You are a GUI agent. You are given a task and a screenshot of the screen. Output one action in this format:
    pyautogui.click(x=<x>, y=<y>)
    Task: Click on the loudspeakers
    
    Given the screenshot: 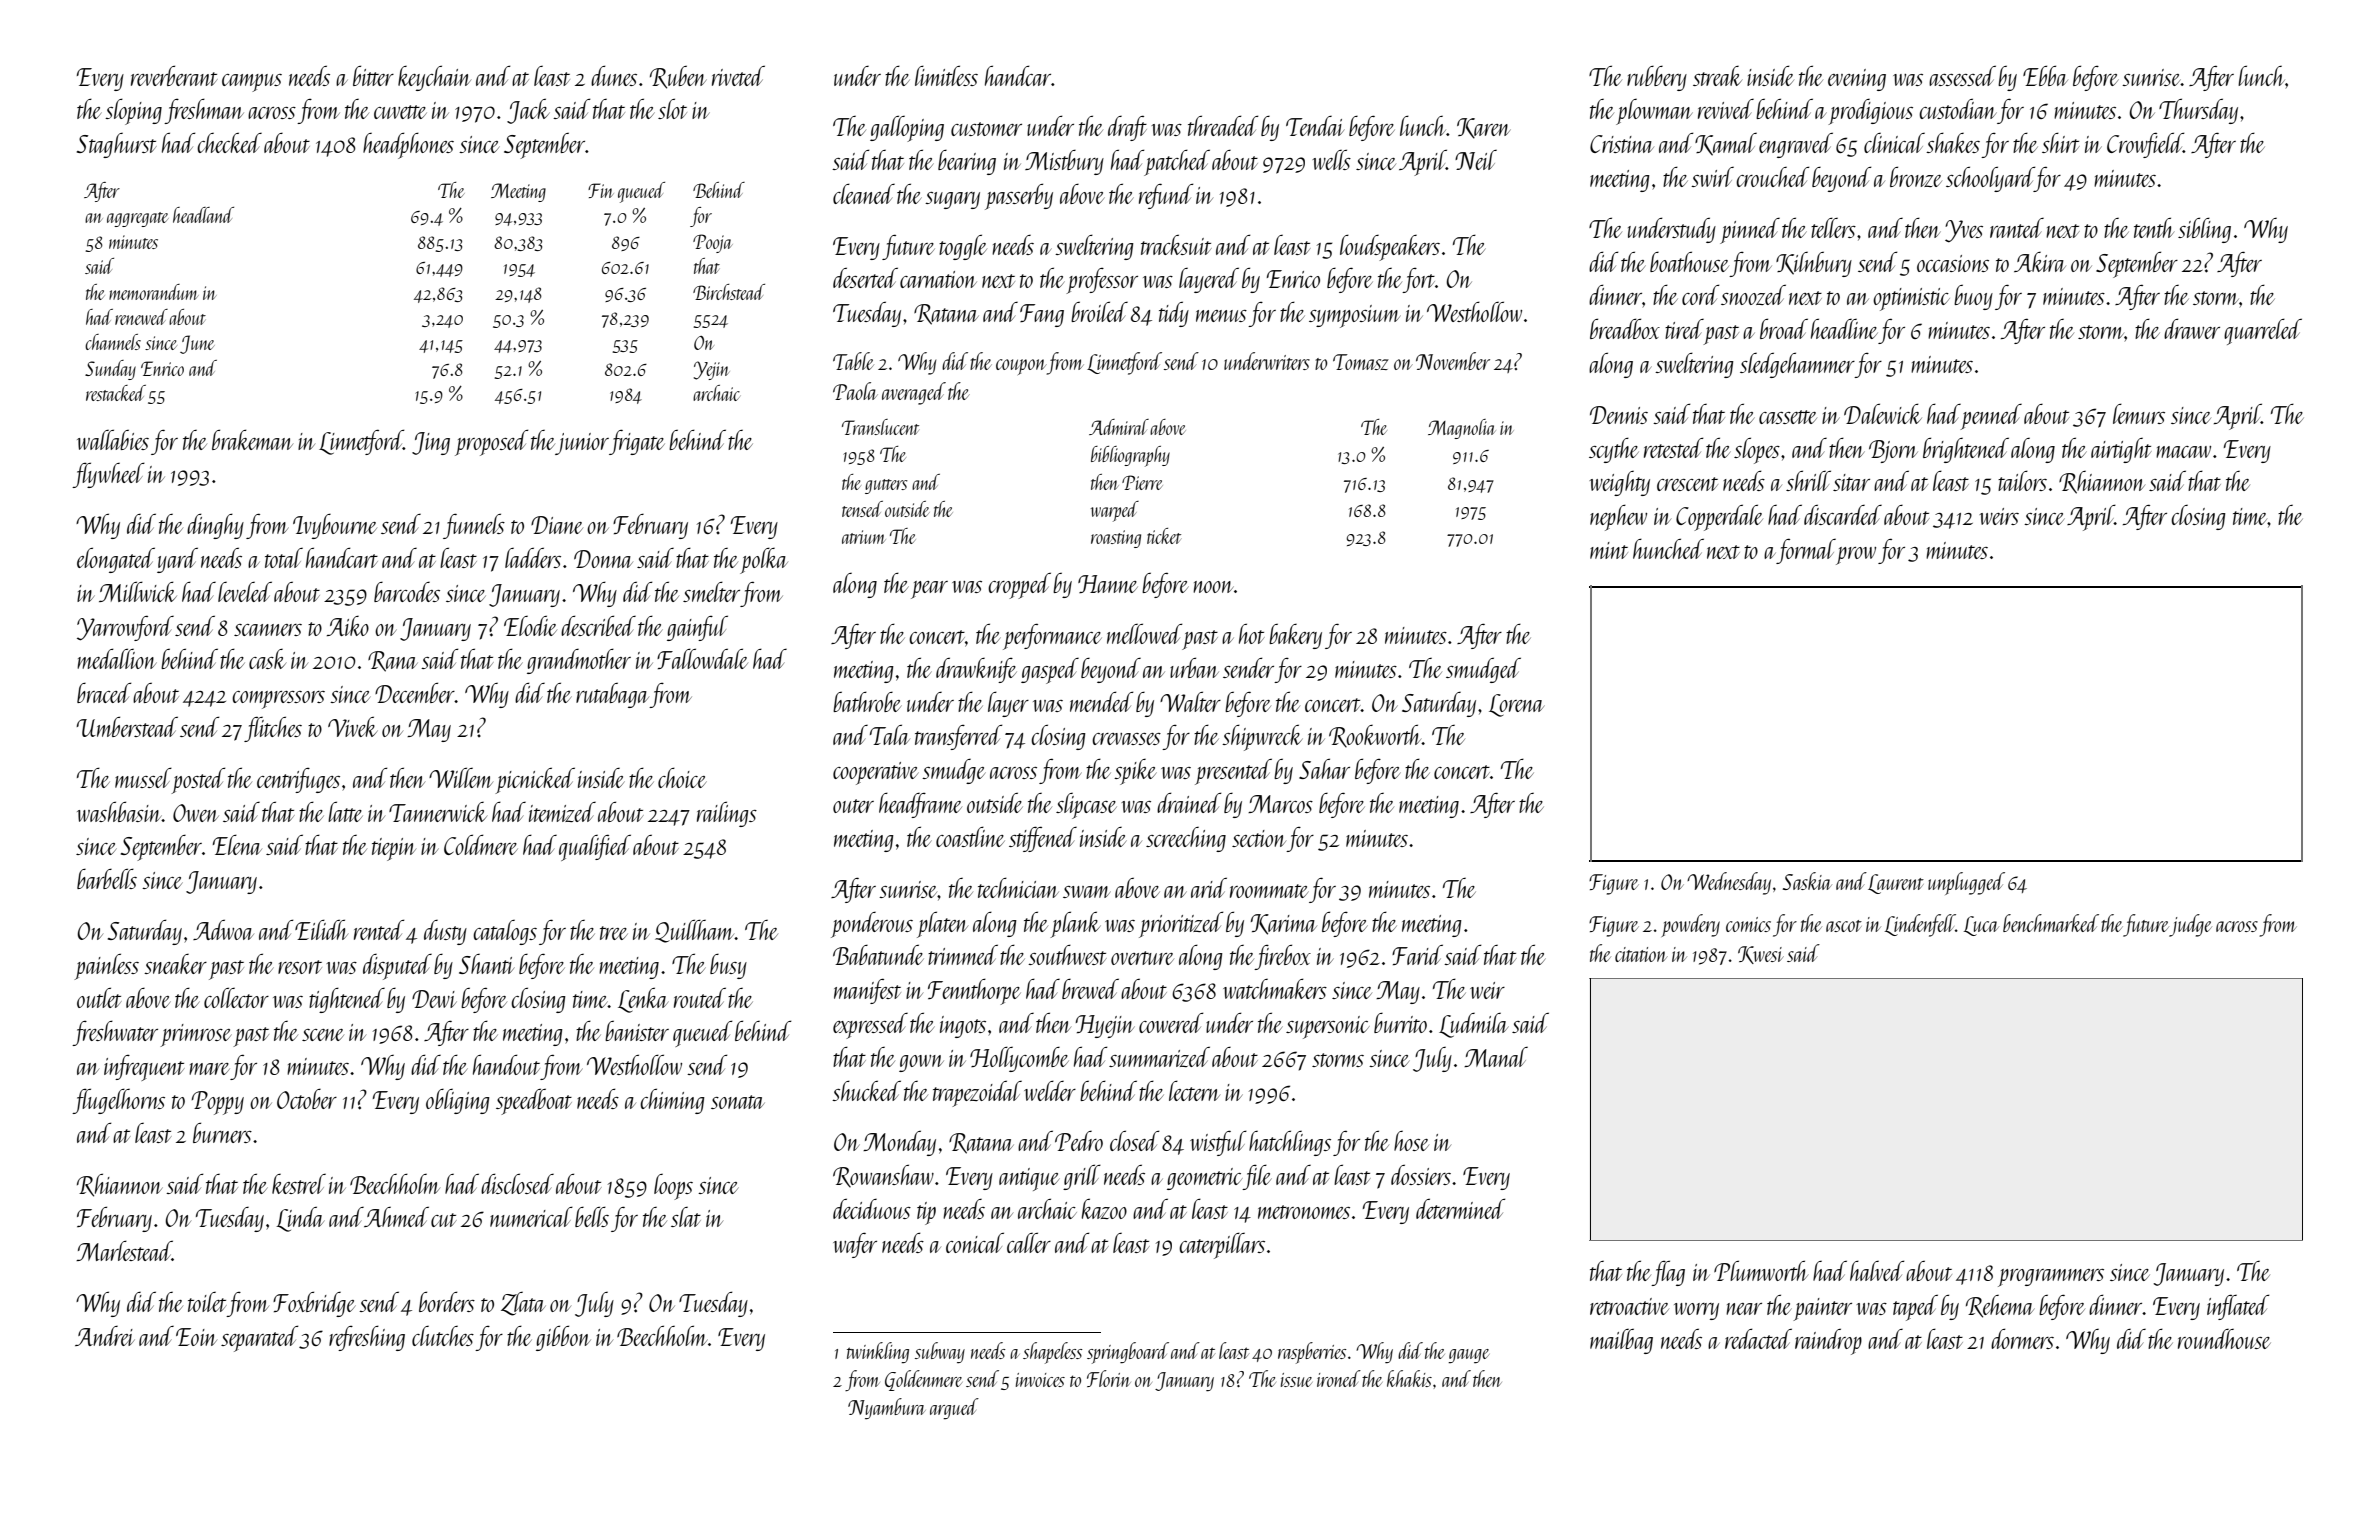 What is the action you would take?
    pyautogui.click(x=1390, y=247)
